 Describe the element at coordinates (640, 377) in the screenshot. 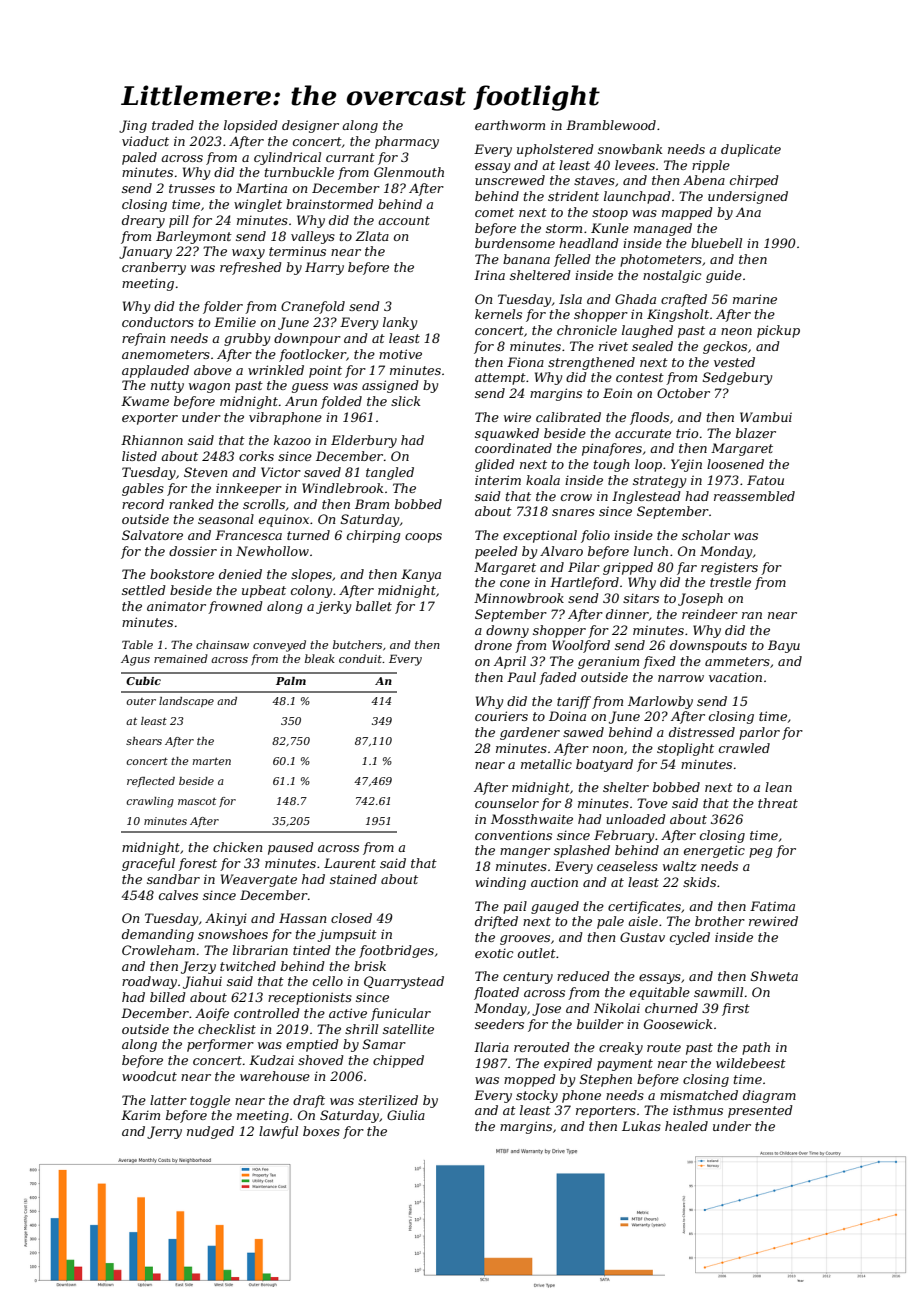

I see `contest` at that location.
